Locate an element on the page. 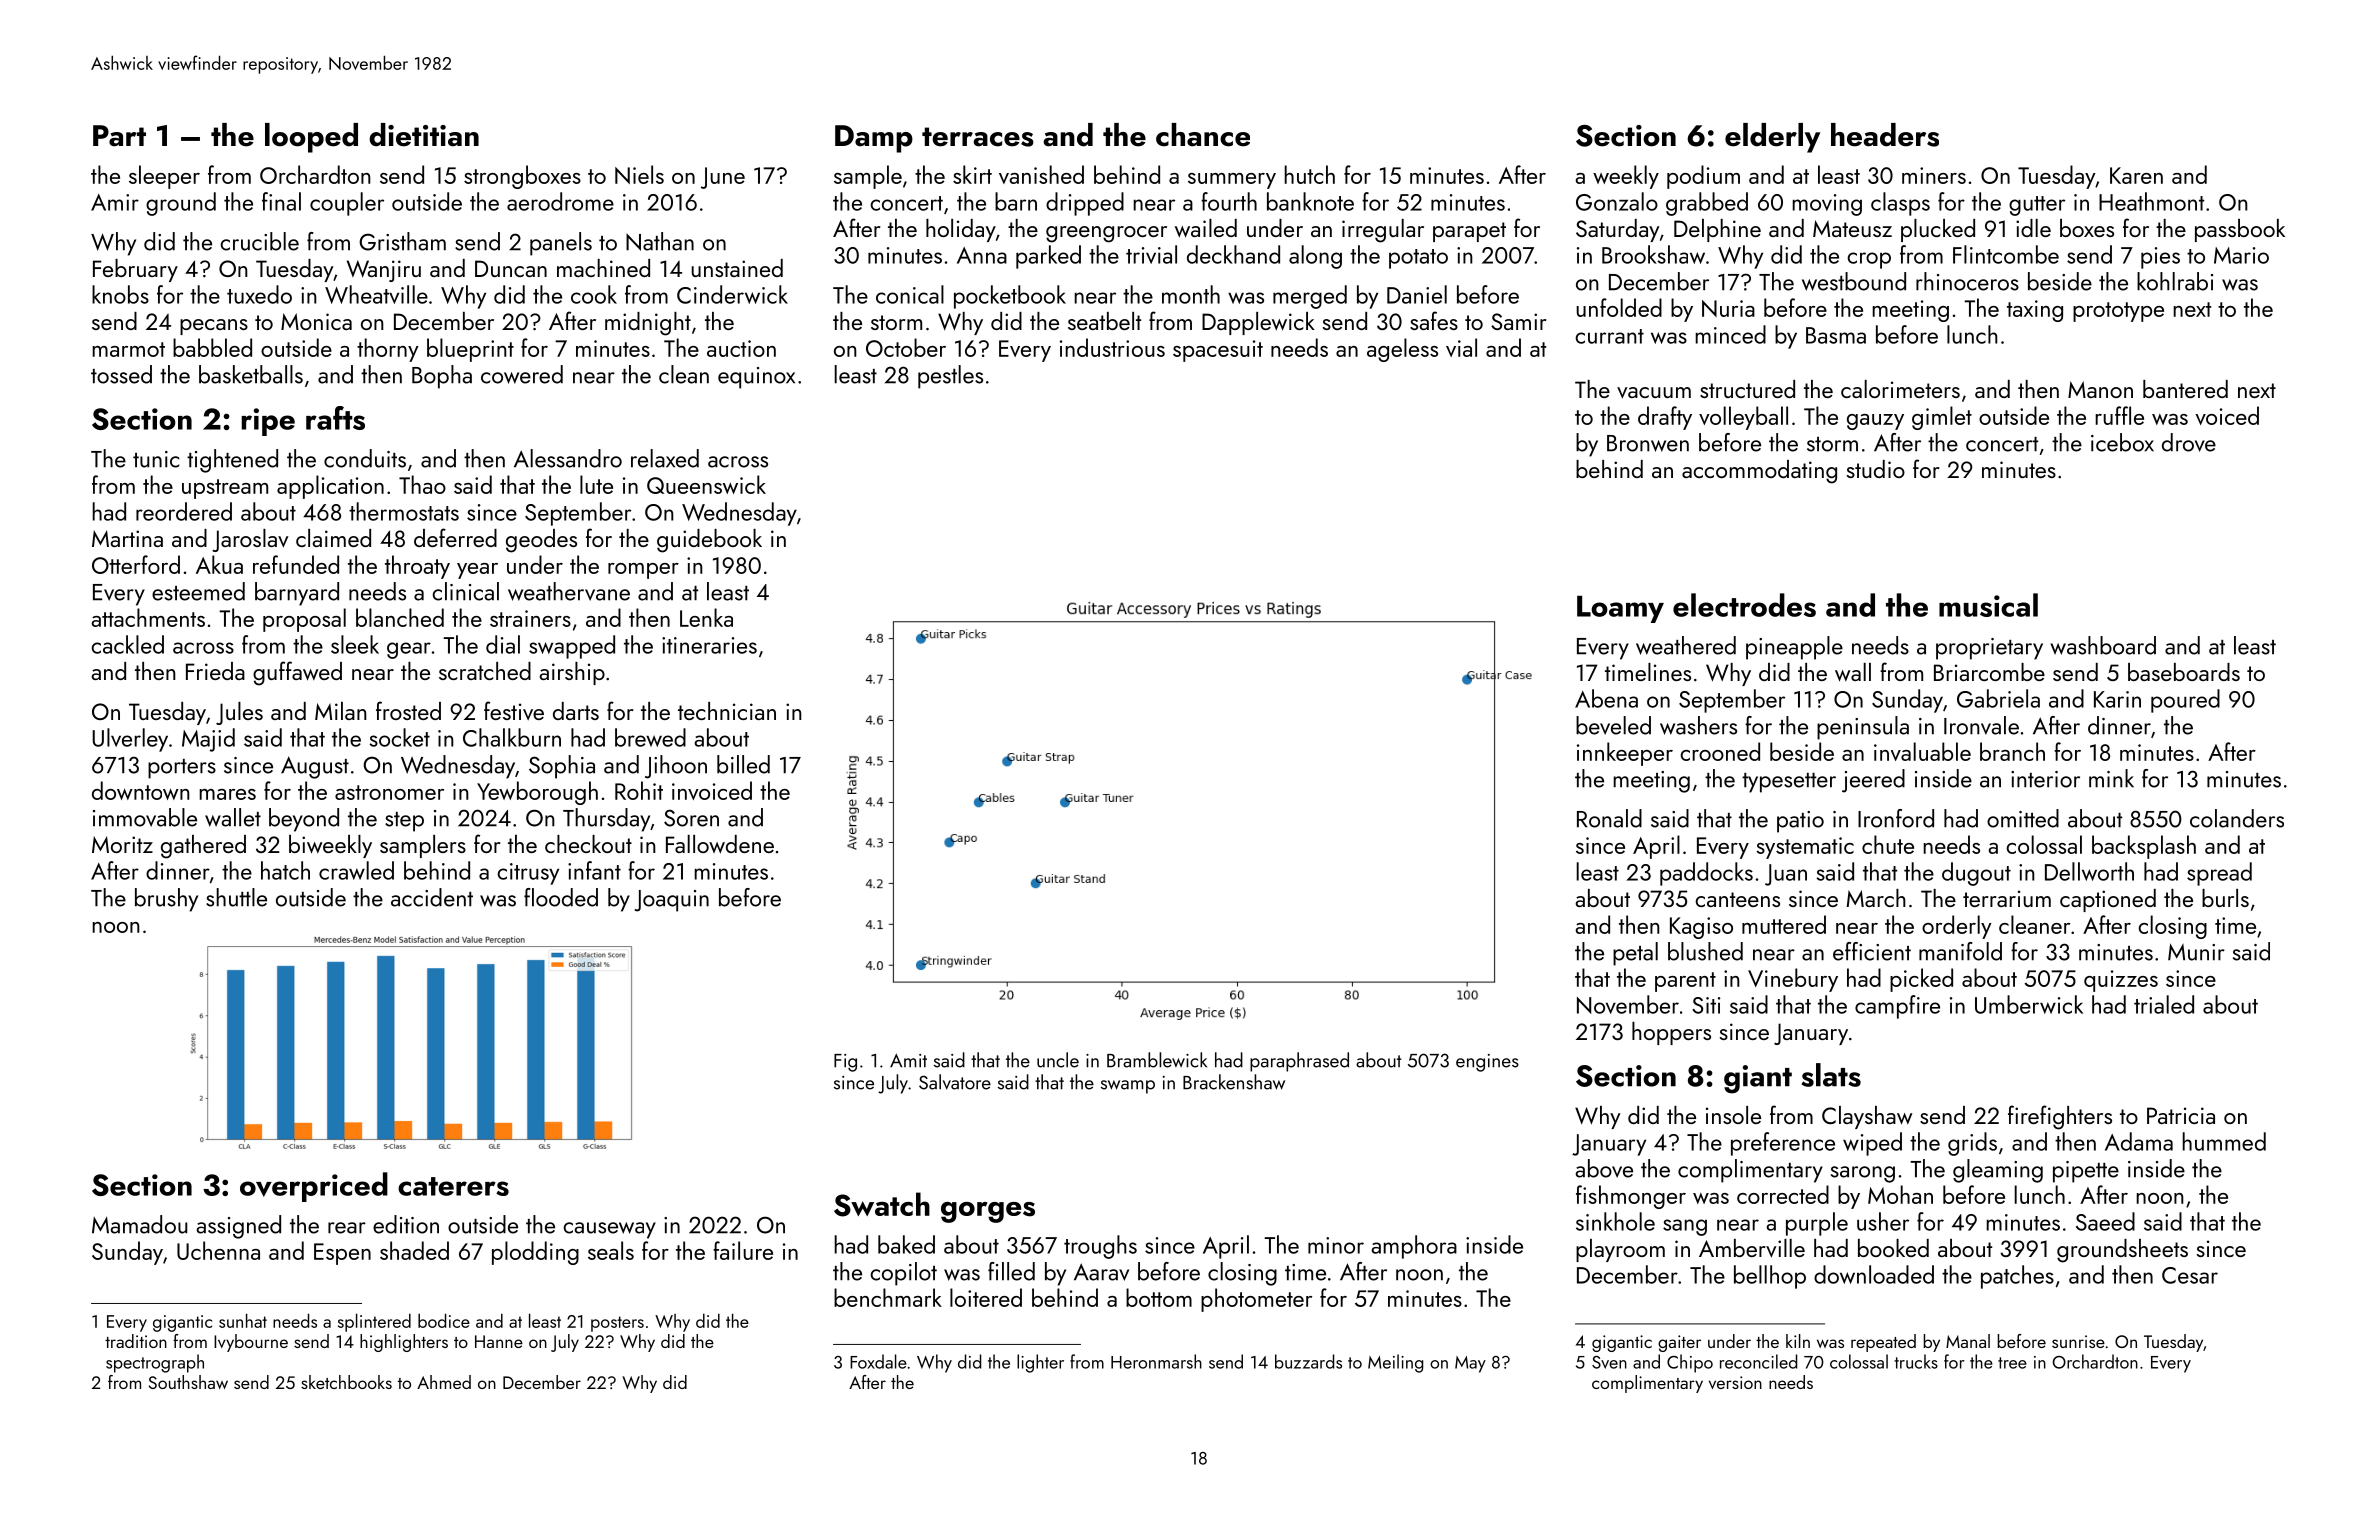 This document has height=1540, width=2380. Fallowdene is located at coordinates (720, 844).
